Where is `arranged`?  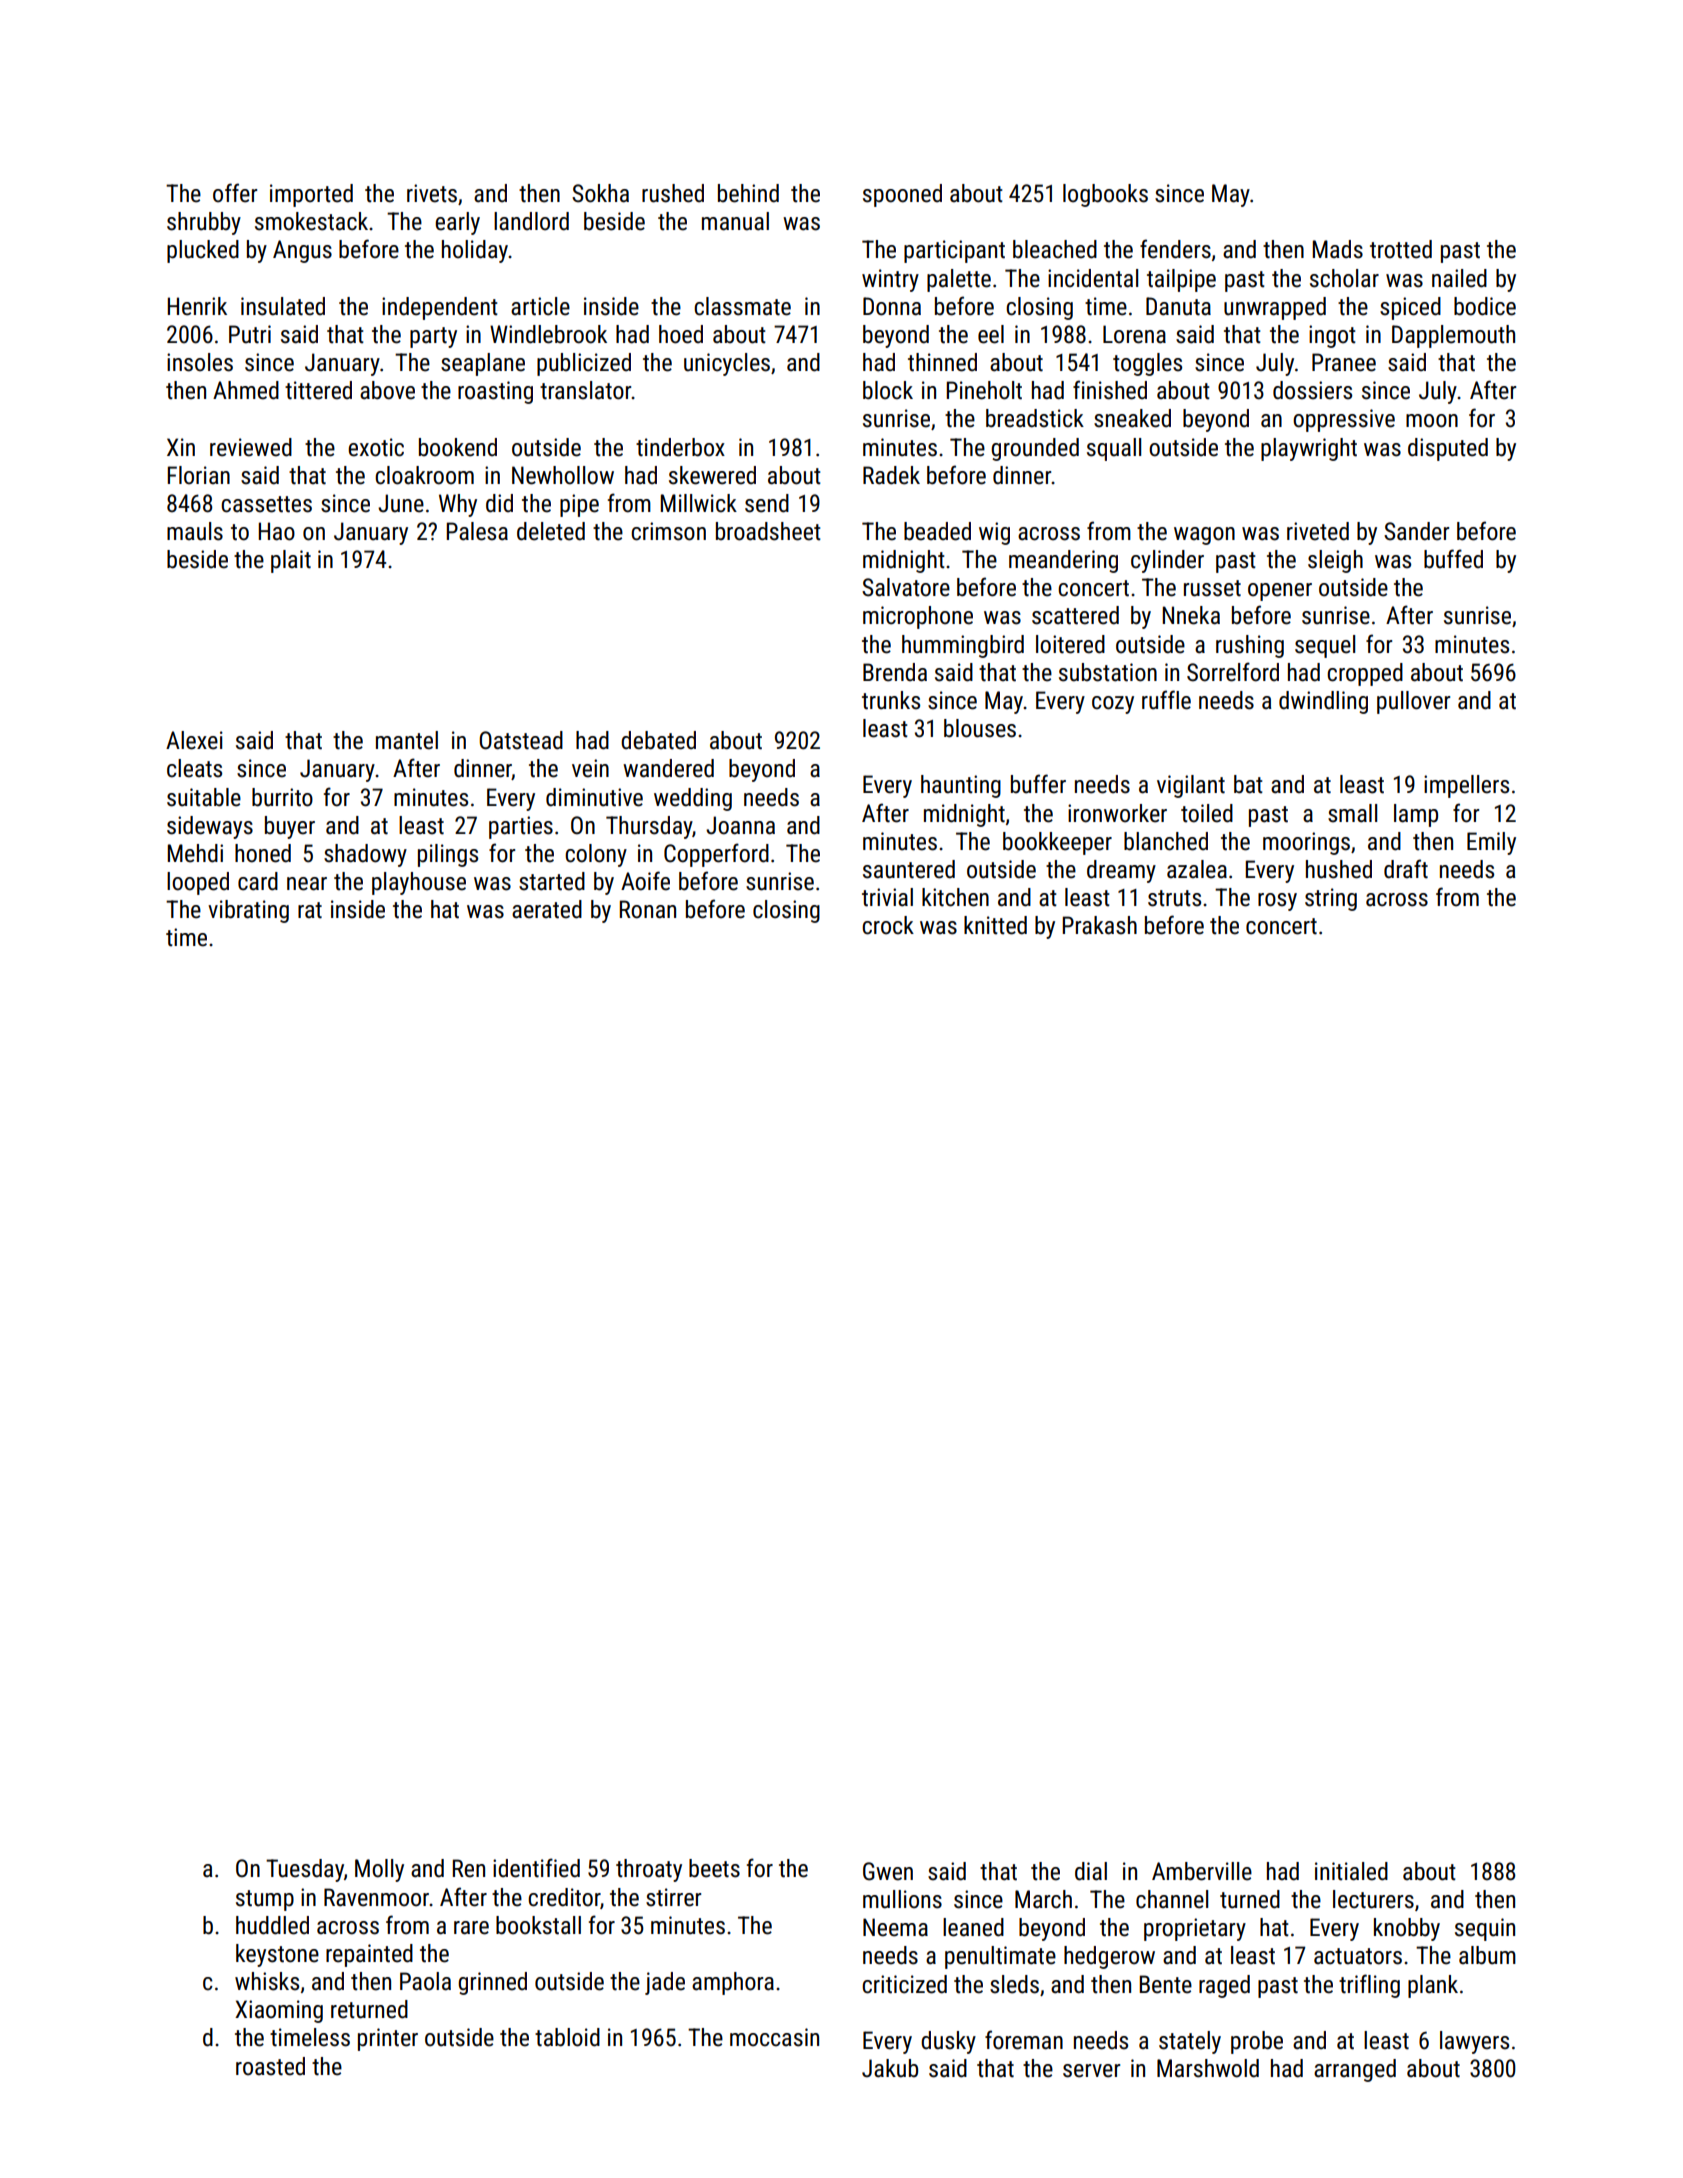
arranged is located at coordinates (1355, 2070).
